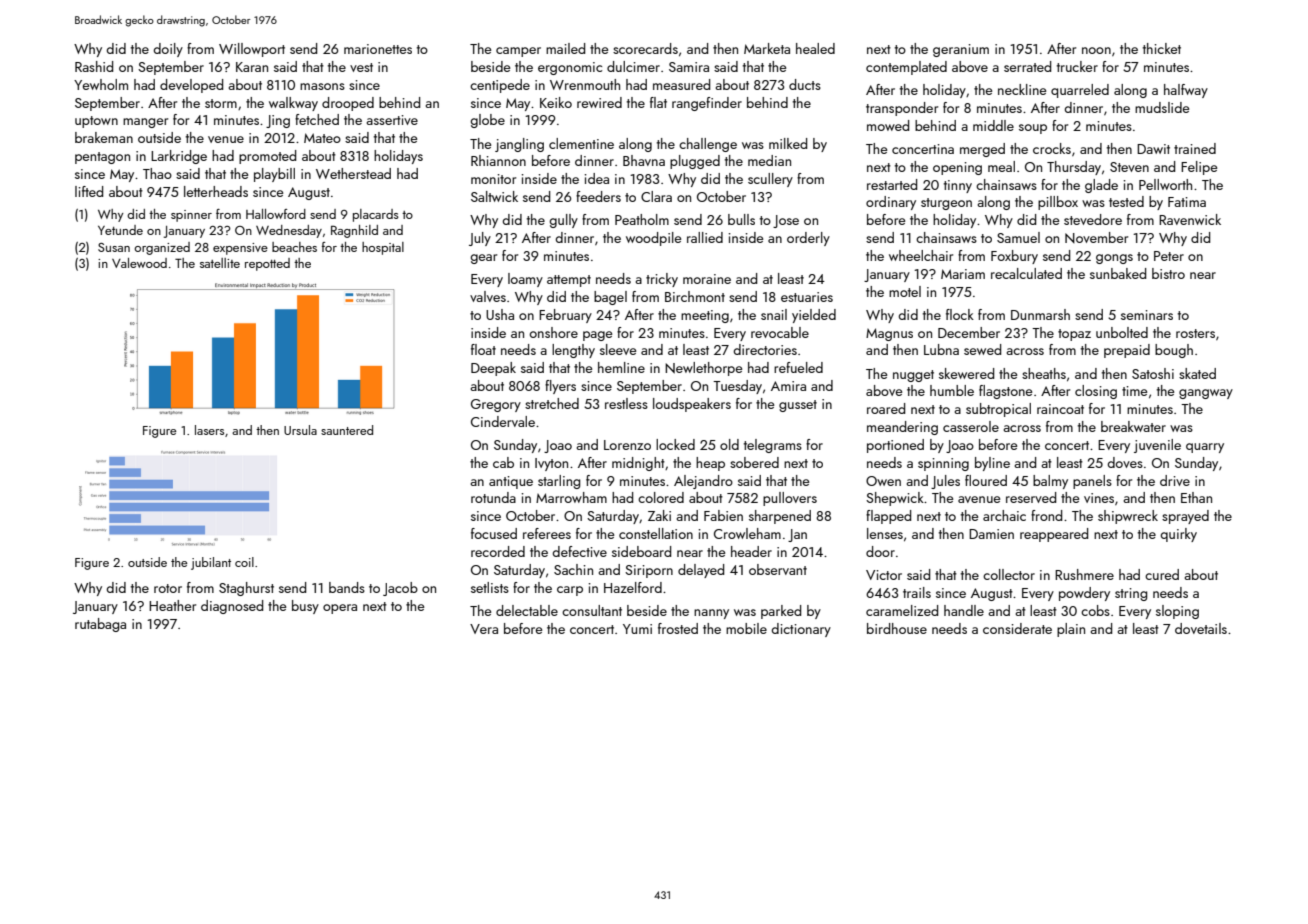 Image resolution: width=1308 pixels, height=924 pixels. Describe the element at coordinates (645, 48) in the screenshot. I see `scorecards` at that location.
